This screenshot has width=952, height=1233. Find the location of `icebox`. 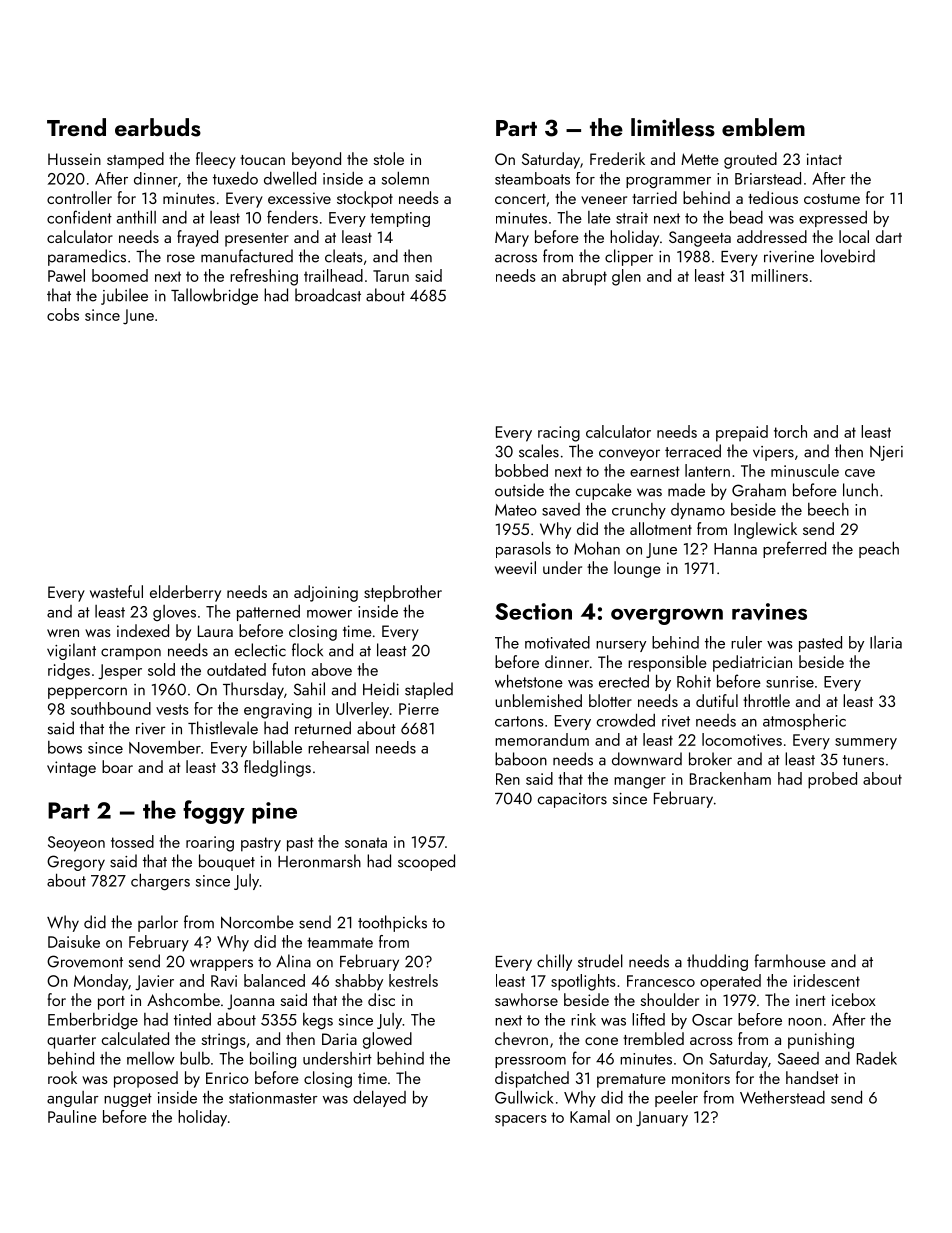

icebox is located at coordinates (854, 999).
